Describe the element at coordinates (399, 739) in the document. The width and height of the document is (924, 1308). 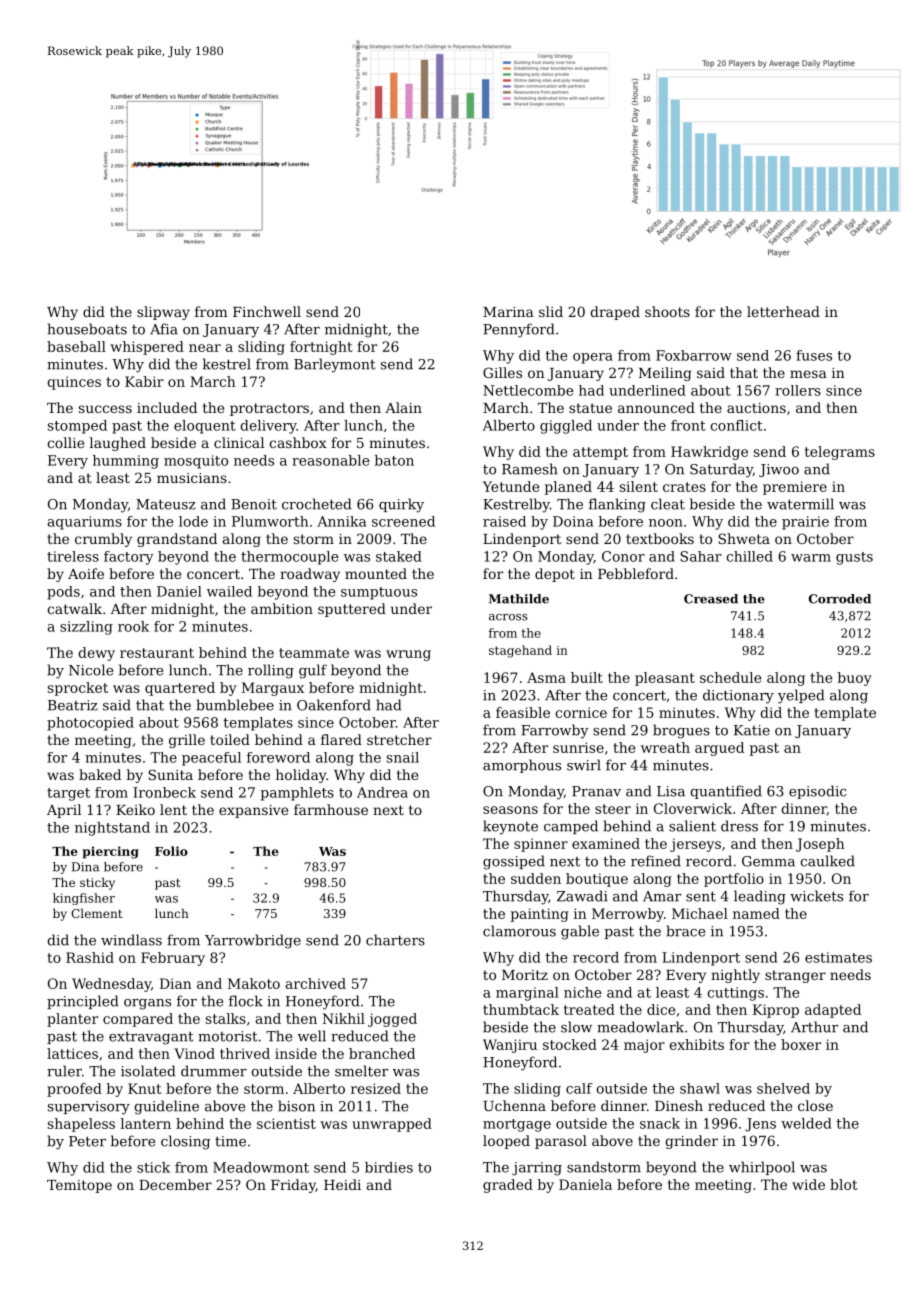
I see `stretcher` at that location.
